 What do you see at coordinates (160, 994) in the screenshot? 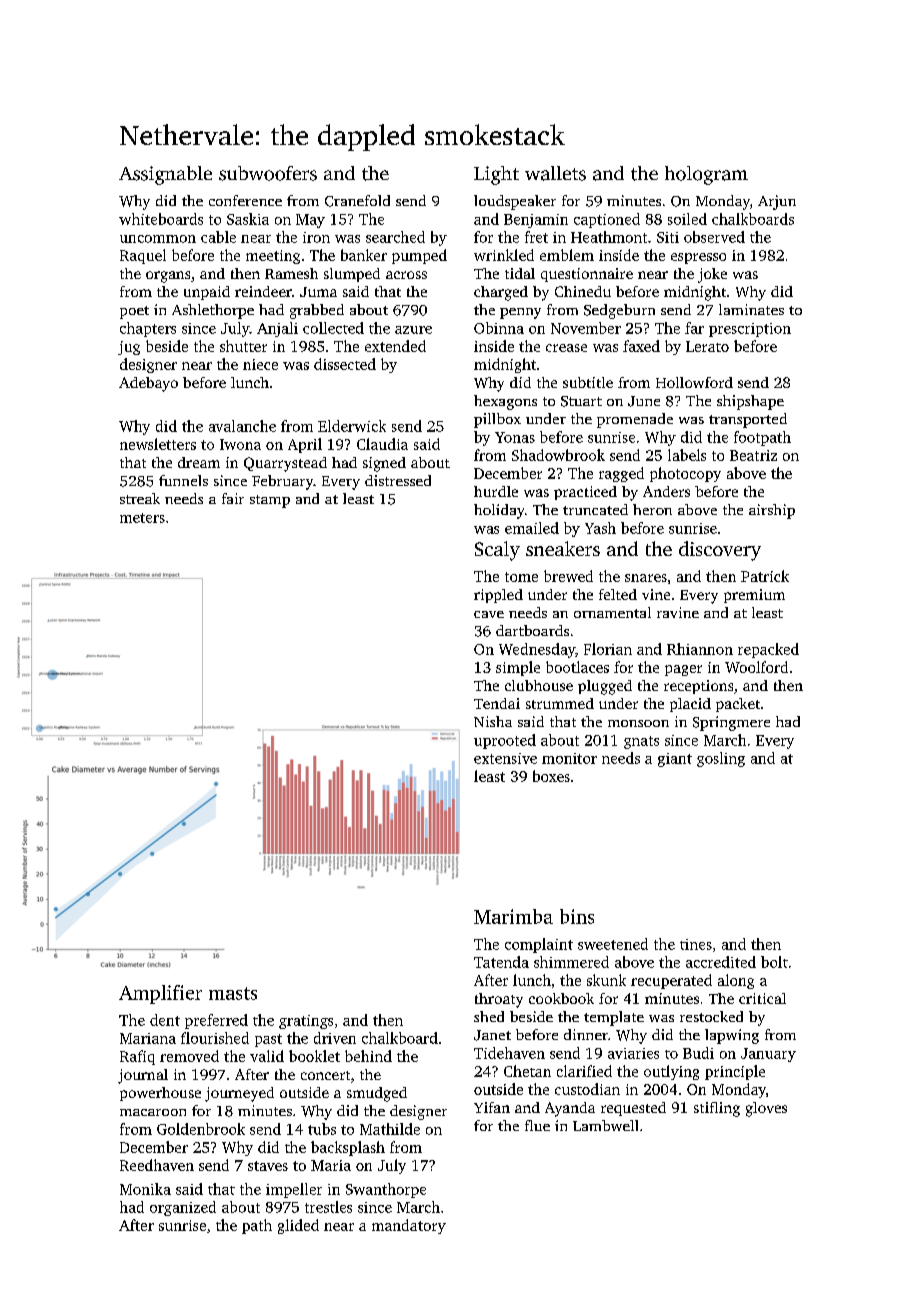
I see `Amplifier` at bounding box center [160, 994].
